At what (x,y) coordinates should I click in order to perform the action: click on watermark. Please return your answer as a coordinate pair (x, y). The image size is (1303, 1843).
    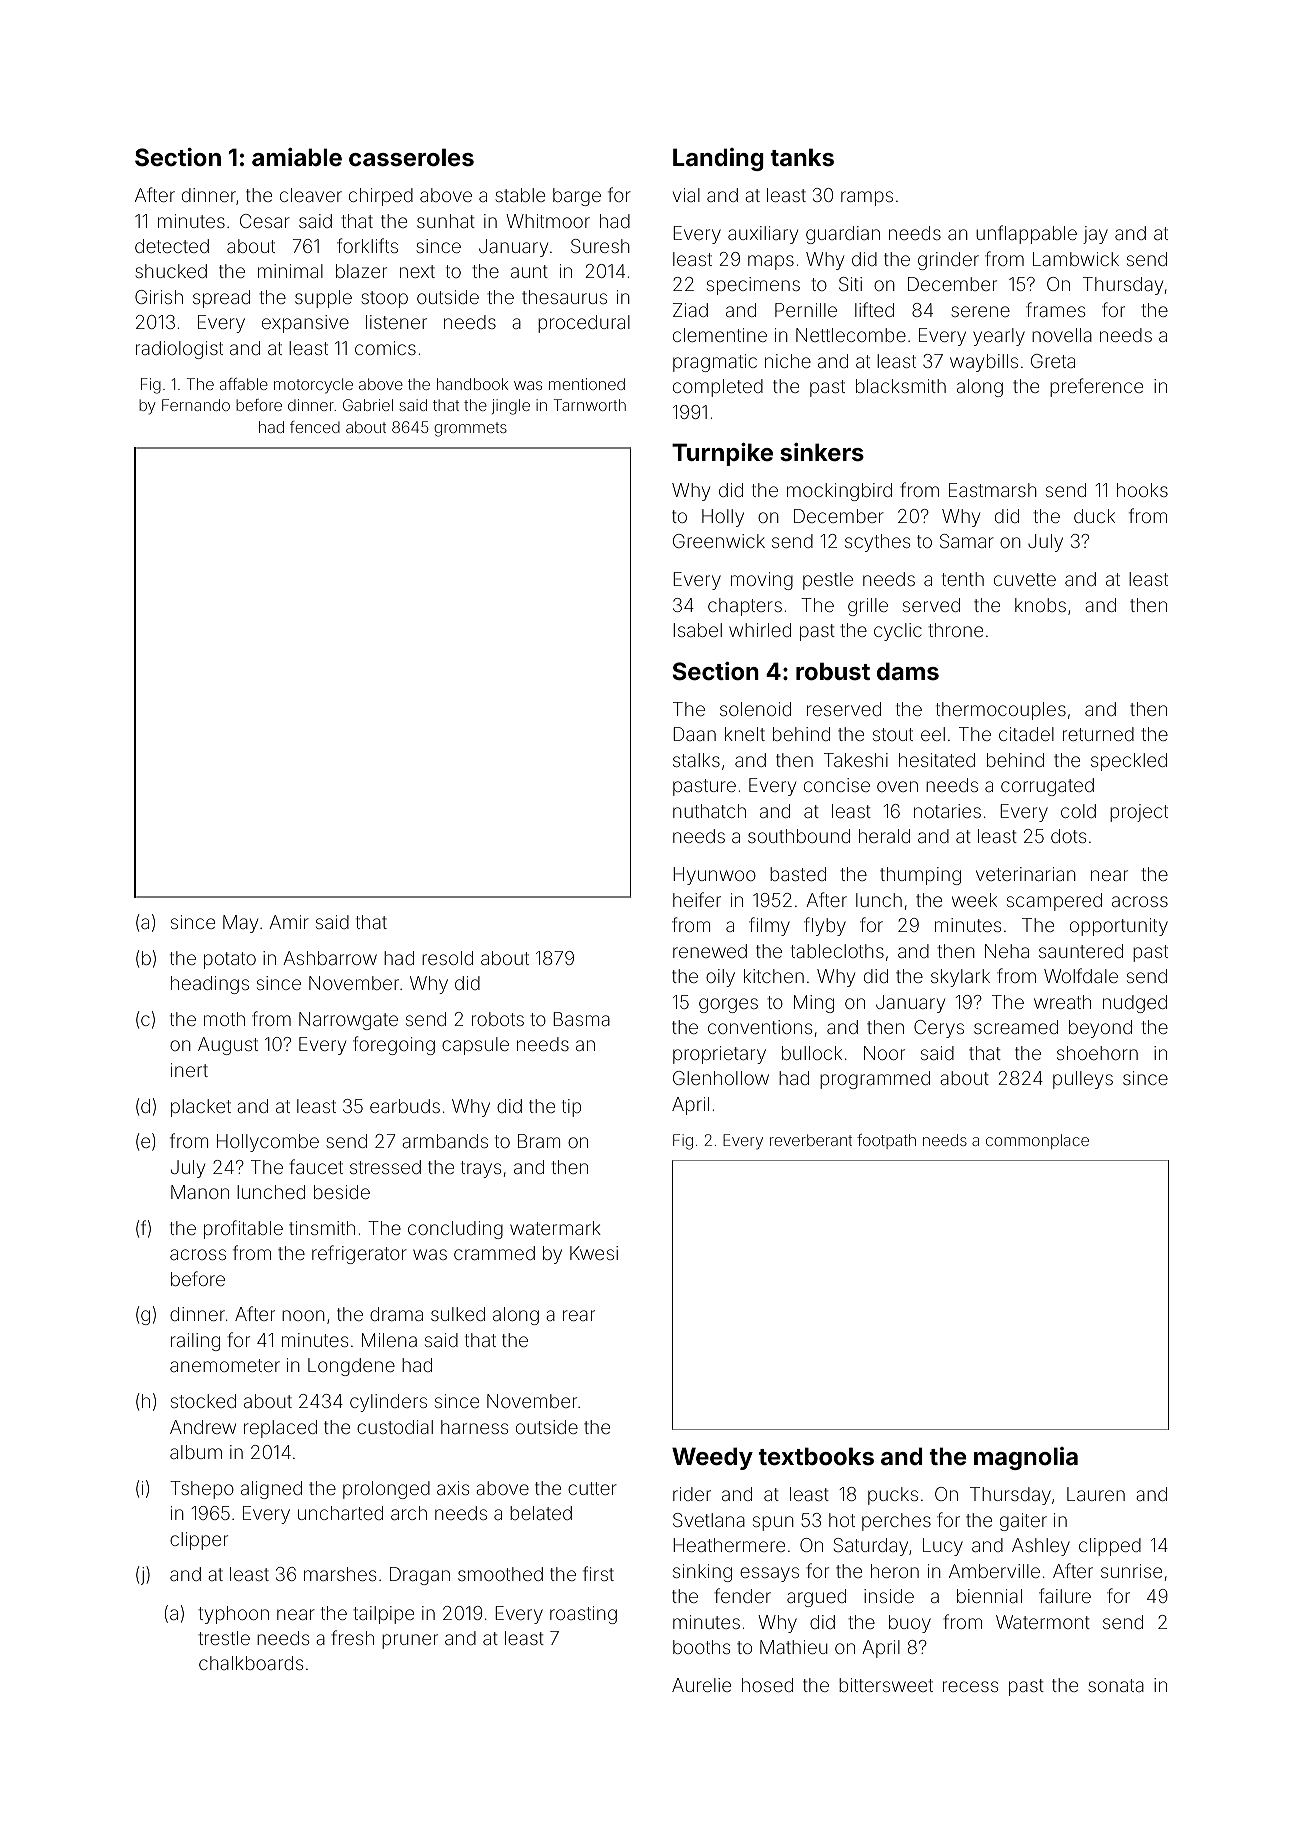
    Looking at the image, I should click on (555, 1228).
